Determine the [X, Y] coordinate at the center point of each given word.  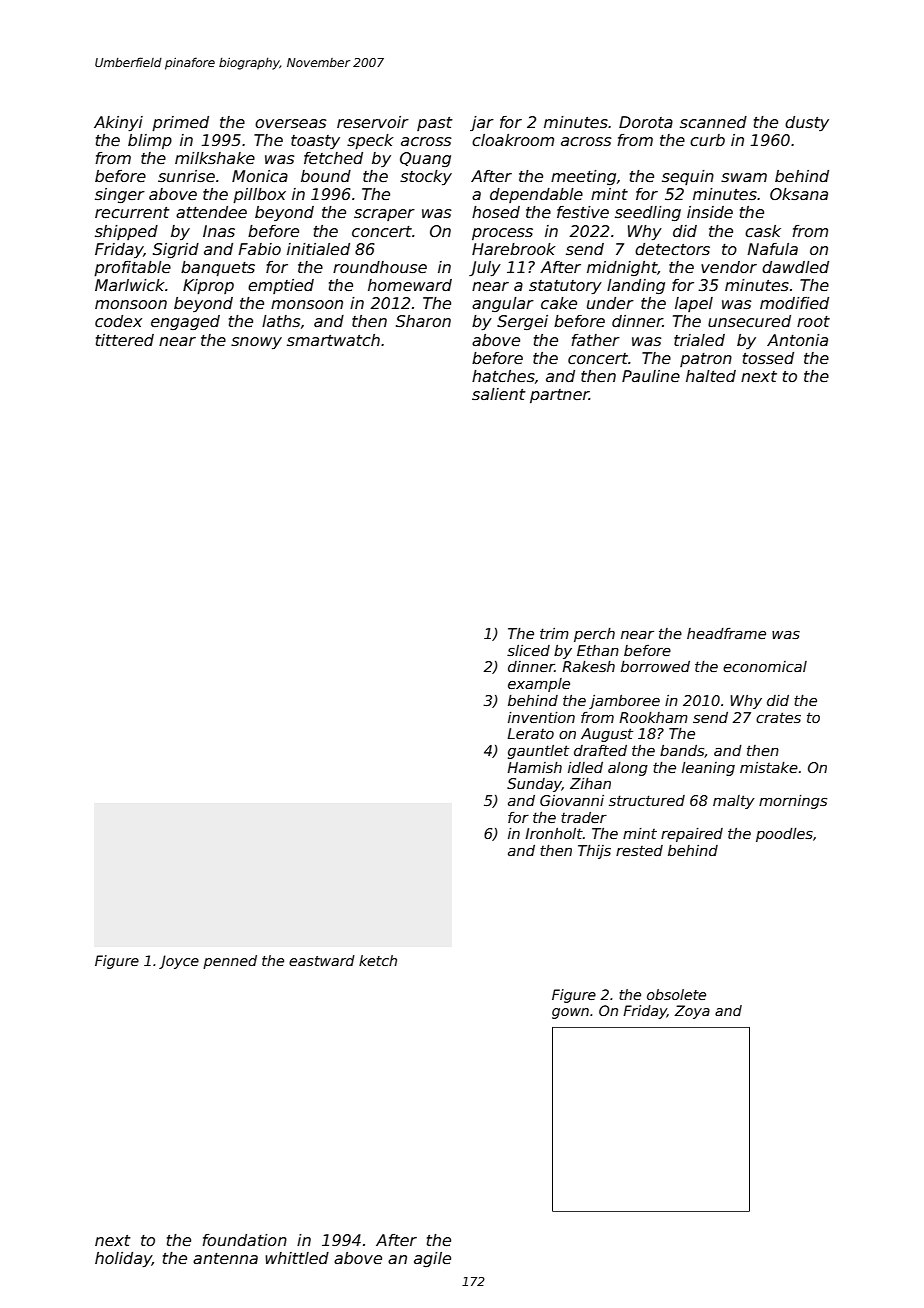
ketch [378, 960]
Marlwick [130, 285]
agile [432, 1259]
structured [647, 800]
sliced [528, 650]
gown [570, 1013]
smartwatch [333, 340]
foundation [244, 1240]
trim [554, 633]
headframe [726, 633]
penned [230, 962]
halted [711, 376]
